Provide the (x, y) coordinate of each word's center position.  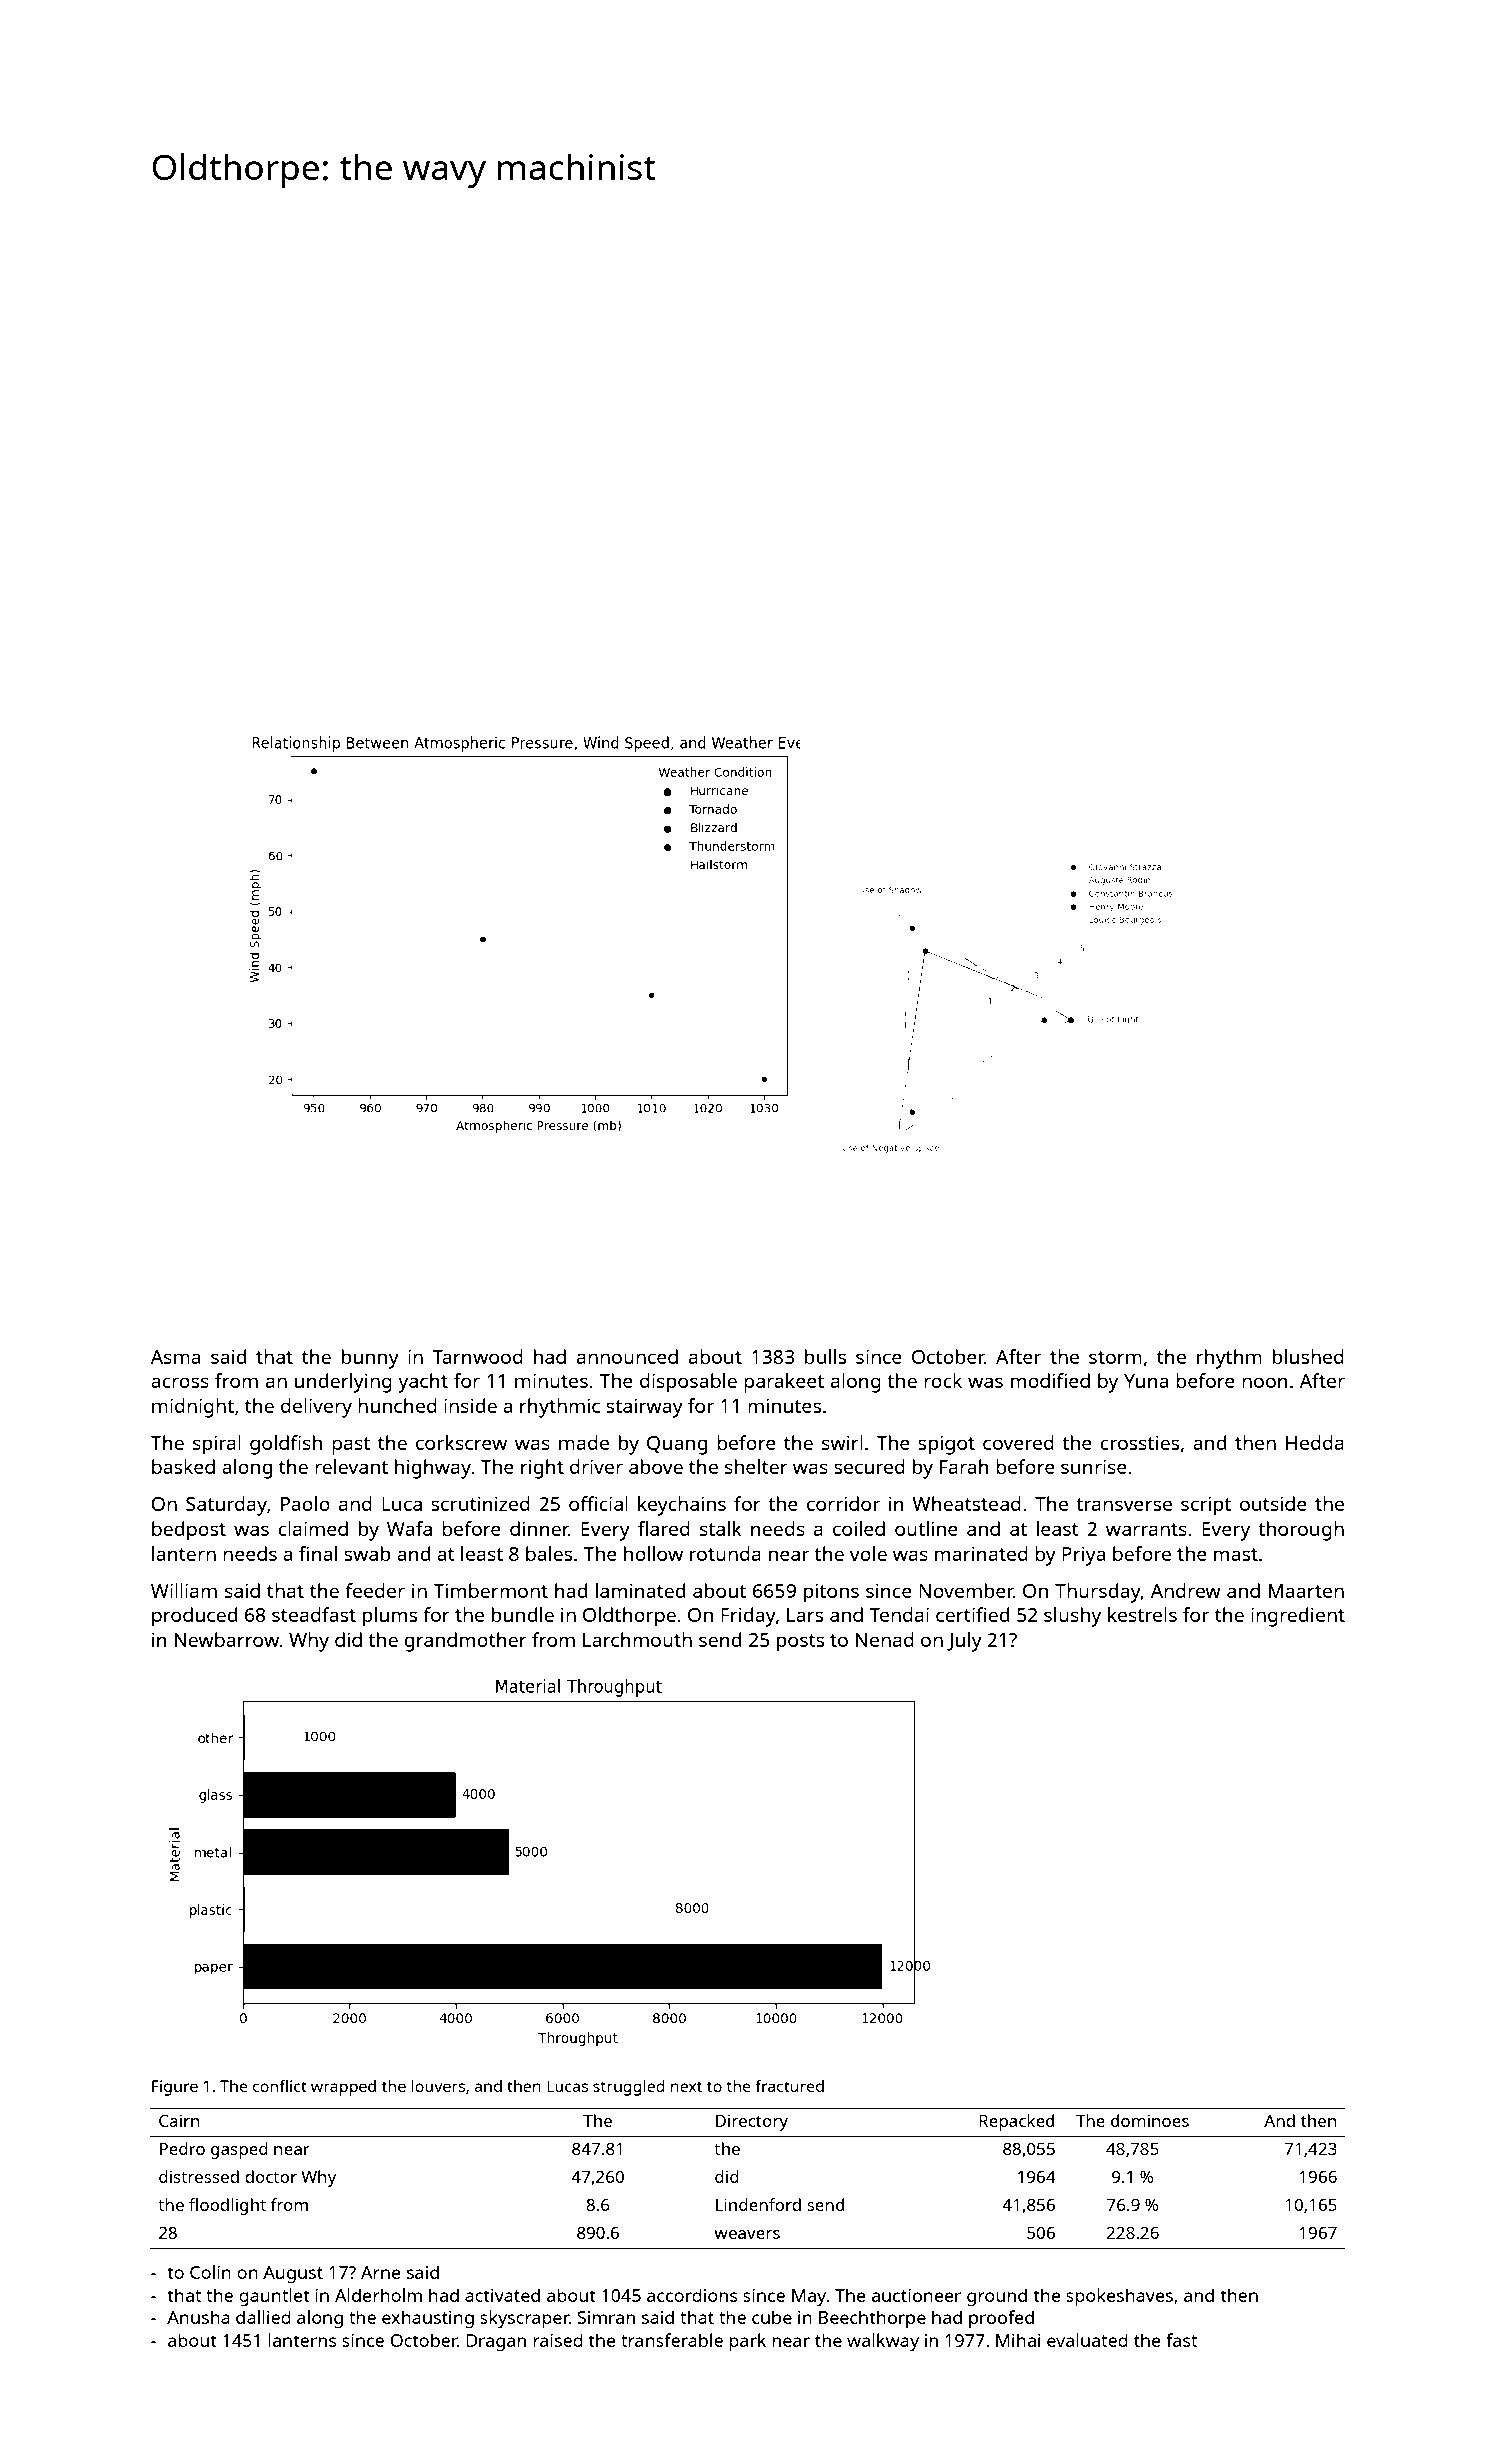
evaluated (1087, 2340)
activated (502, 2295)
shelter (756, 1466)
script (1206, 1506)
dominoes (1150, 2120)
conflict (280, 2085)
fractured (790, 2085)
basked (183, 1466)
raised (558, 2340)
